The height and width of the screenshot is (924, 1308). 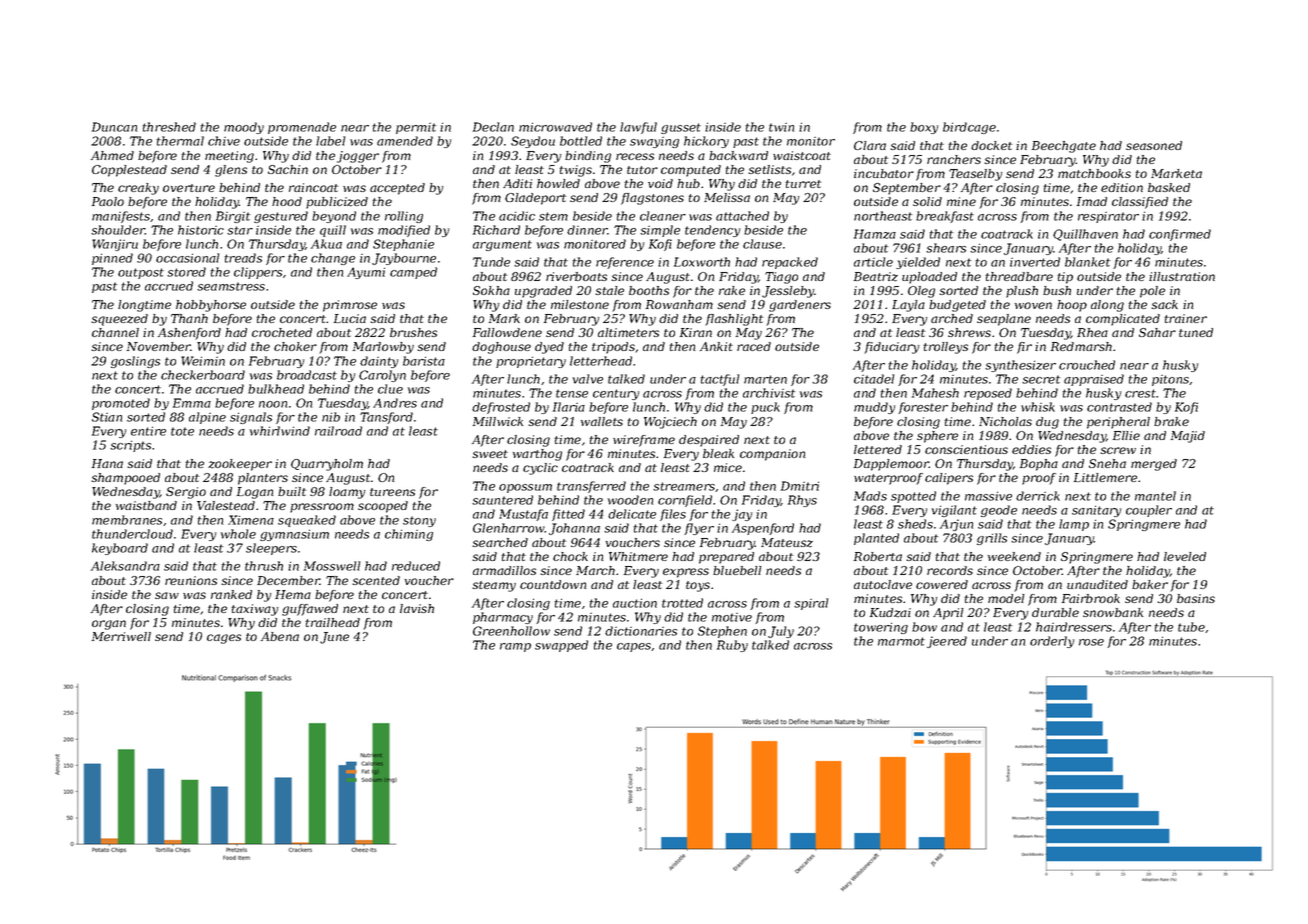 What do you see at coordinates (684, 486) in the screenshot?
I see `streamers` at bounding box center [684, 486].
